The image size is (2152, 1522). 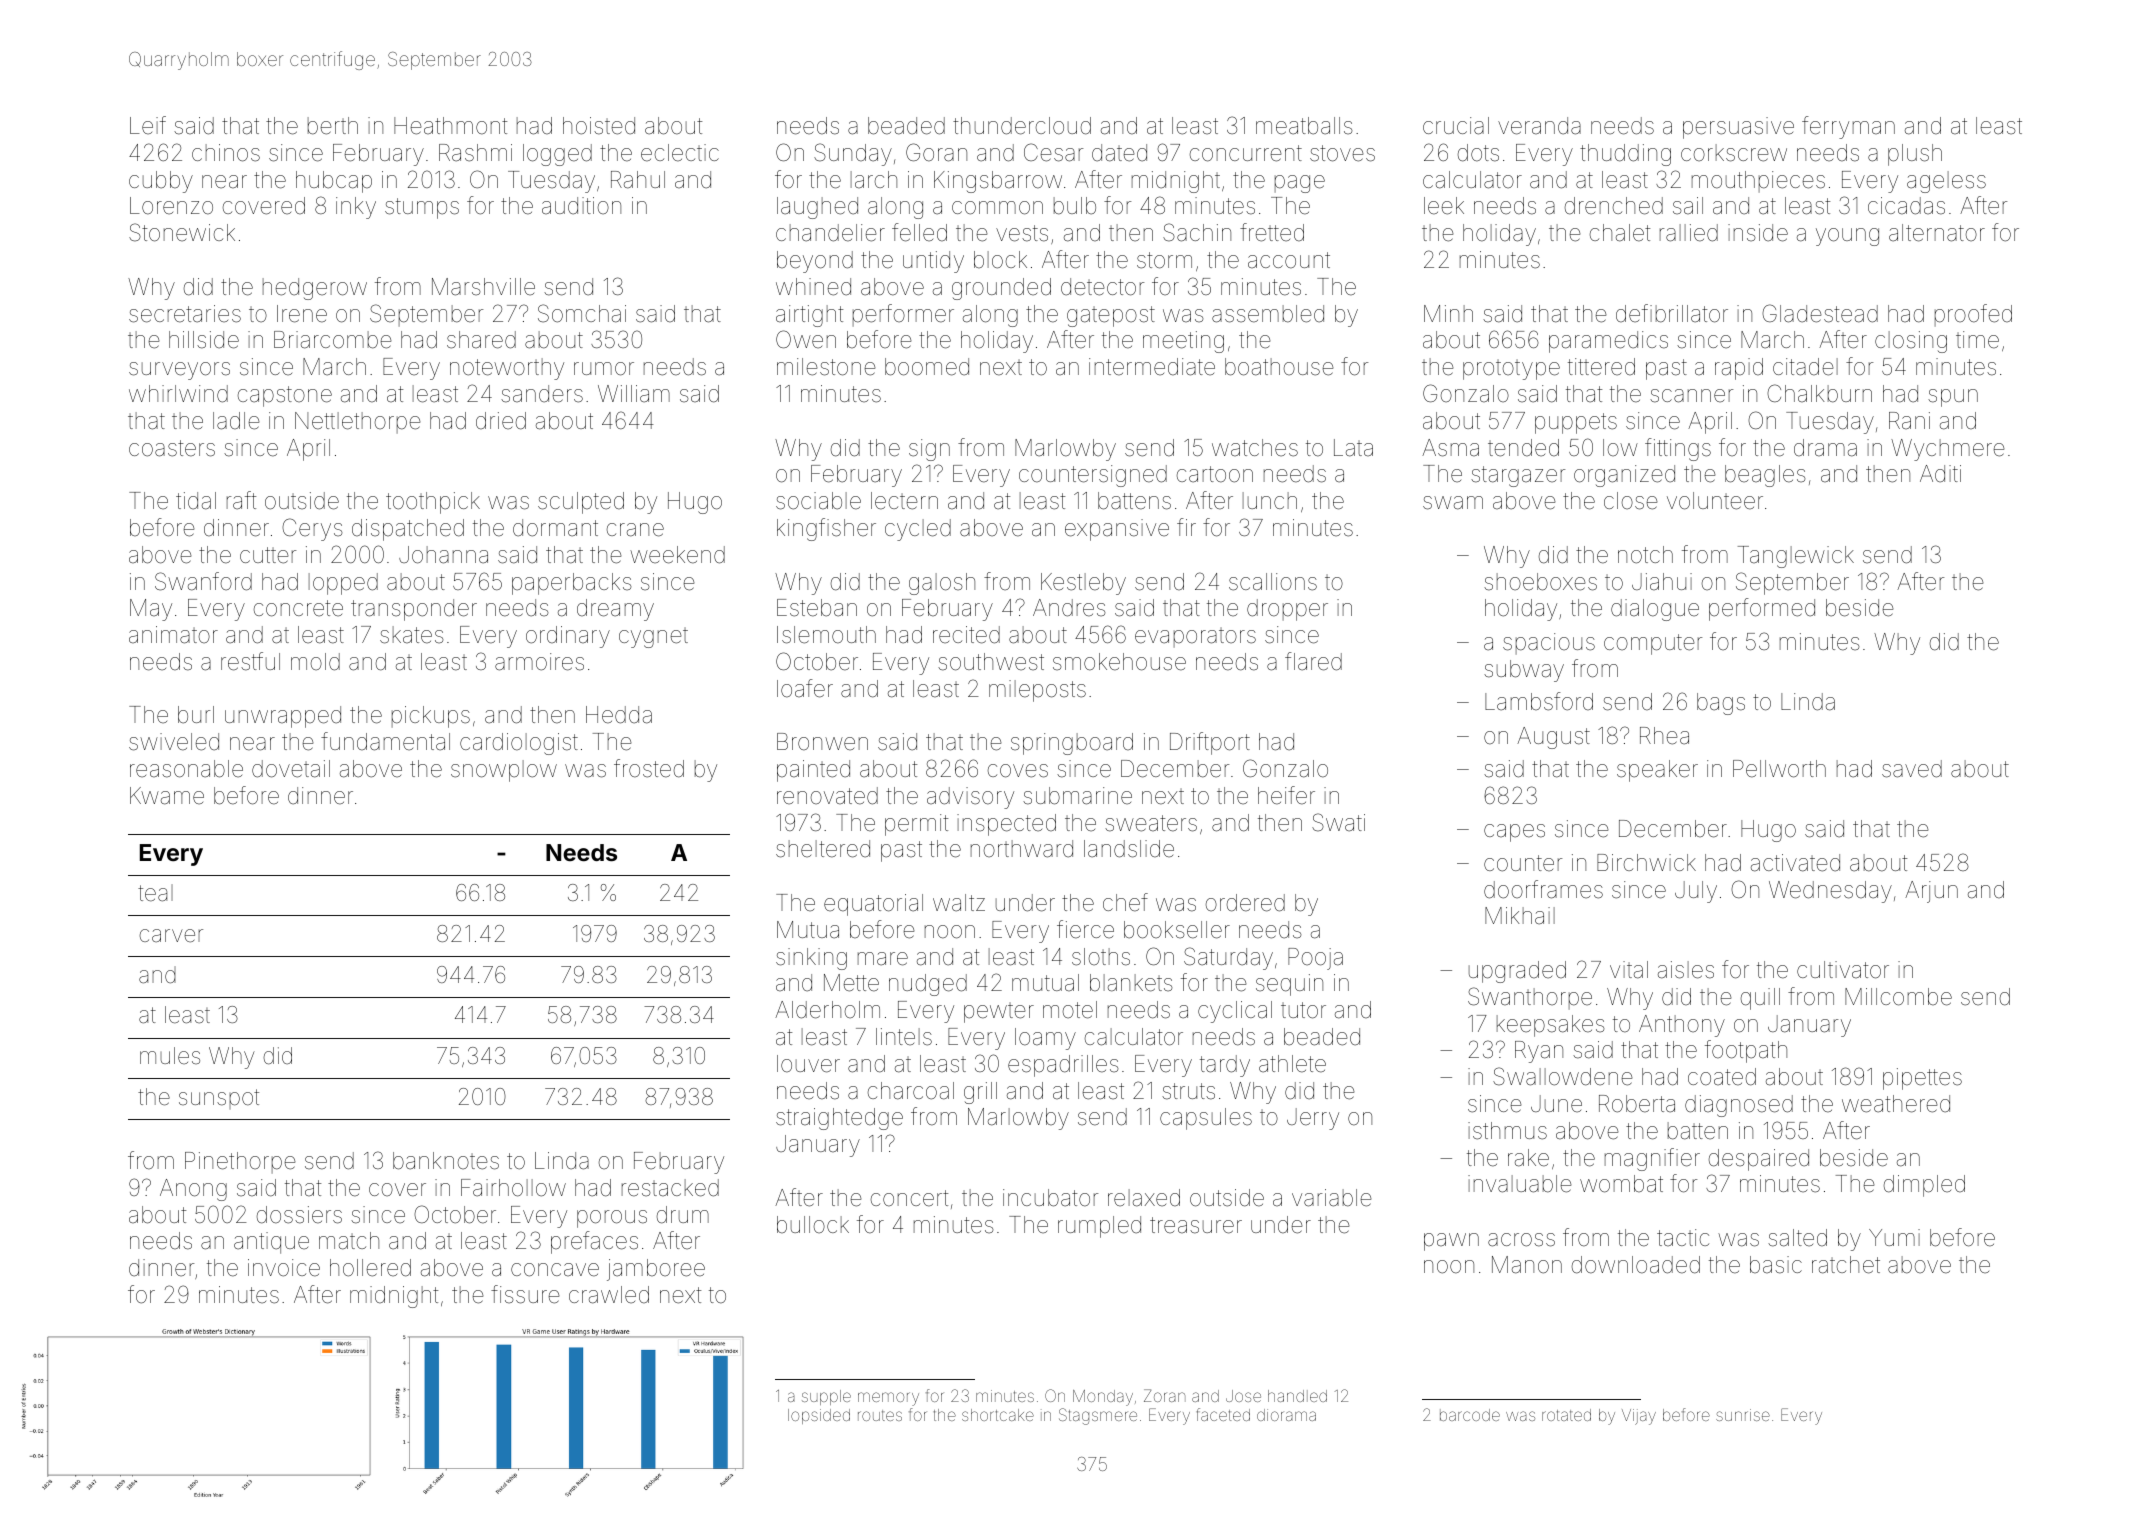 I want to click on lopsided, so click(x=819, y=1416).
